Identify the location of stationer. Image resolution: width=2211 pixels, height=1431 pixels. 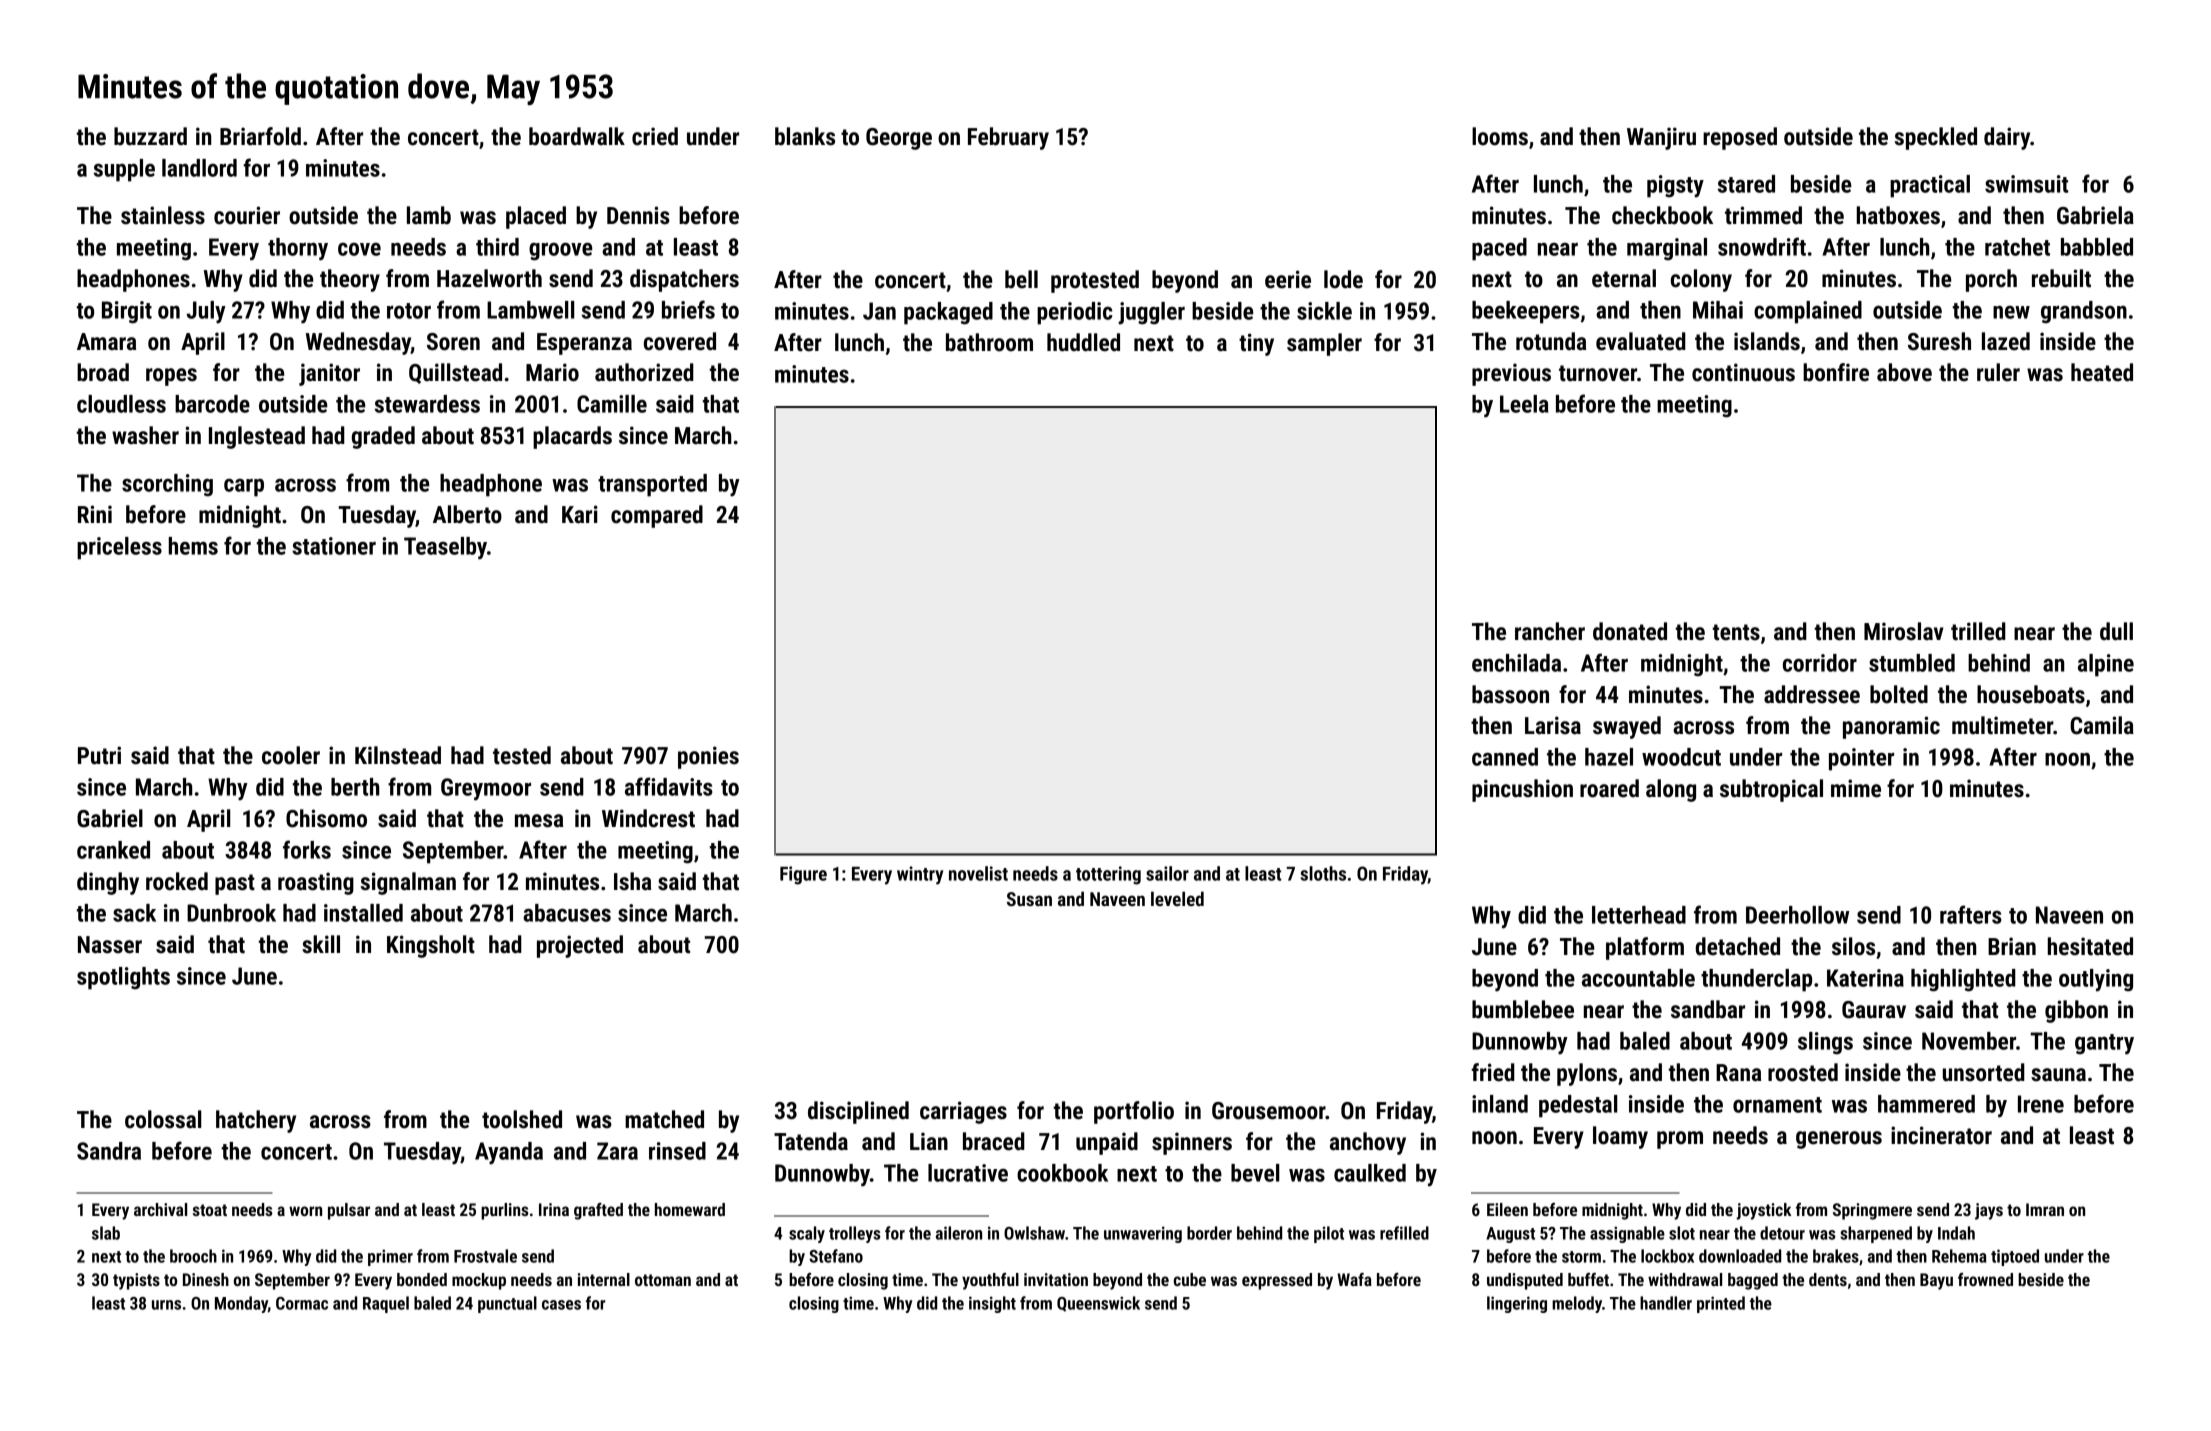
(334, 546).
